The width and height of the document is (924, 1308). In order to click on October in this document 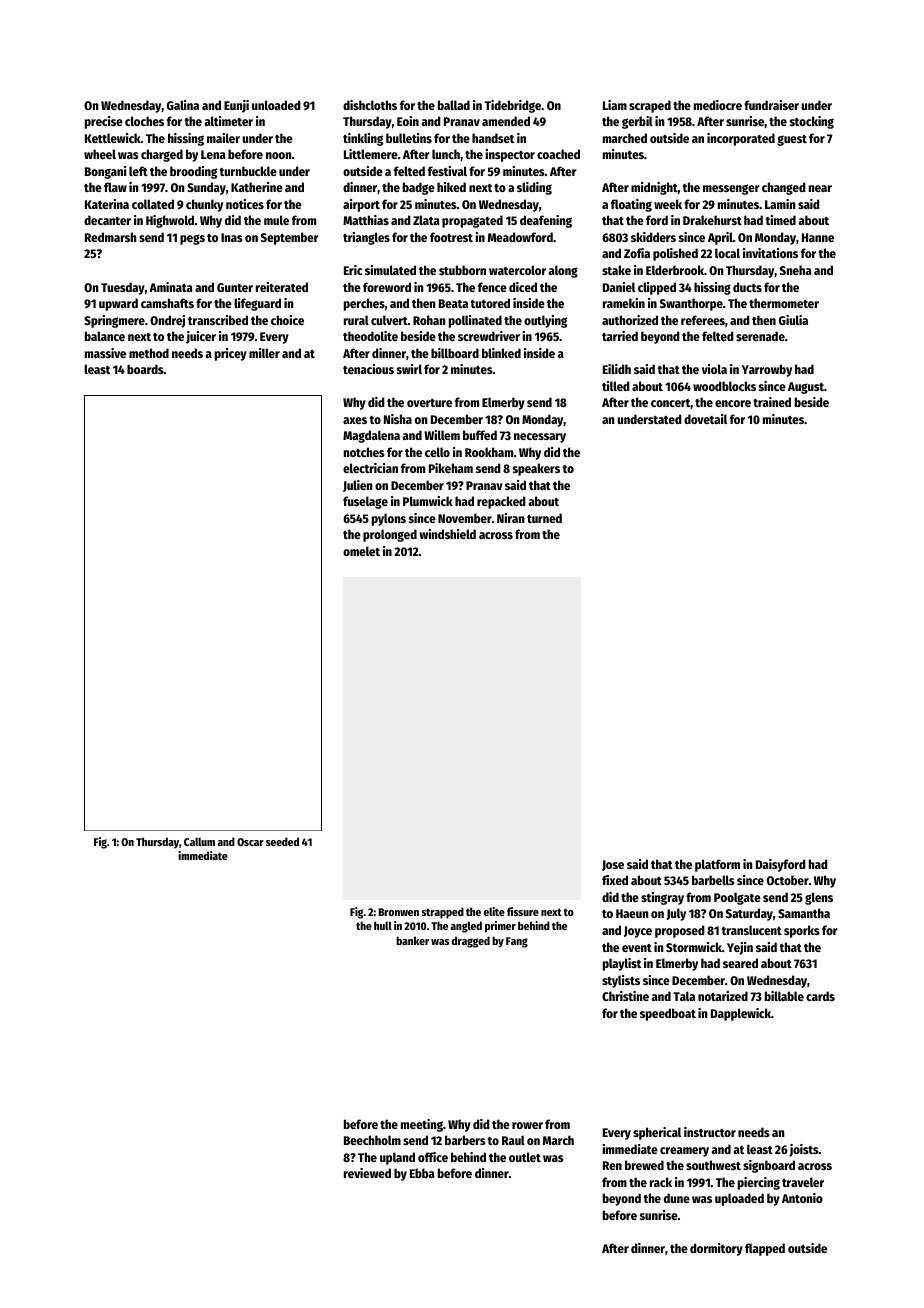, I will do `click(788, 880)`.
